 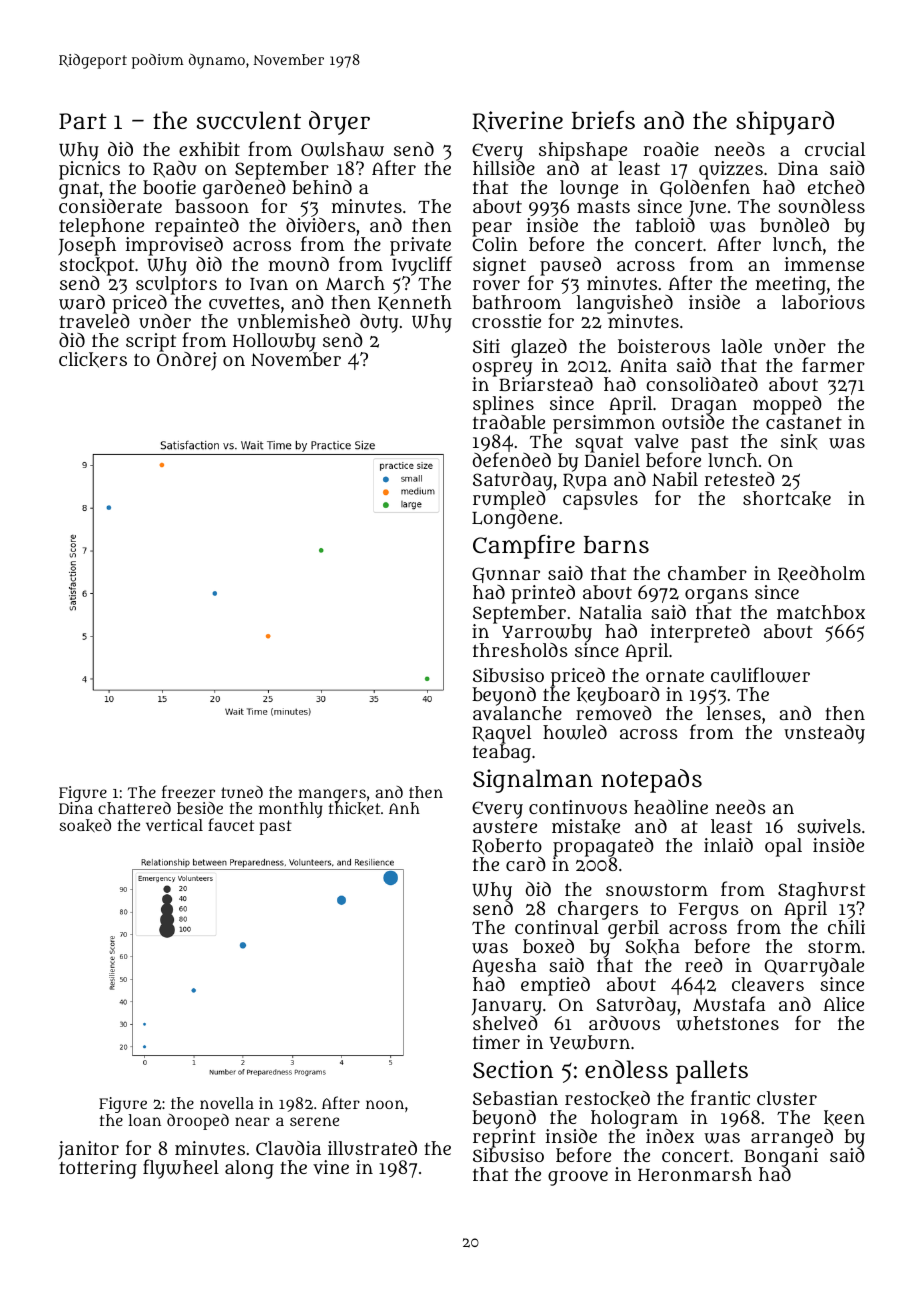 I want to click on vertical, so click(x=174, y=825).
